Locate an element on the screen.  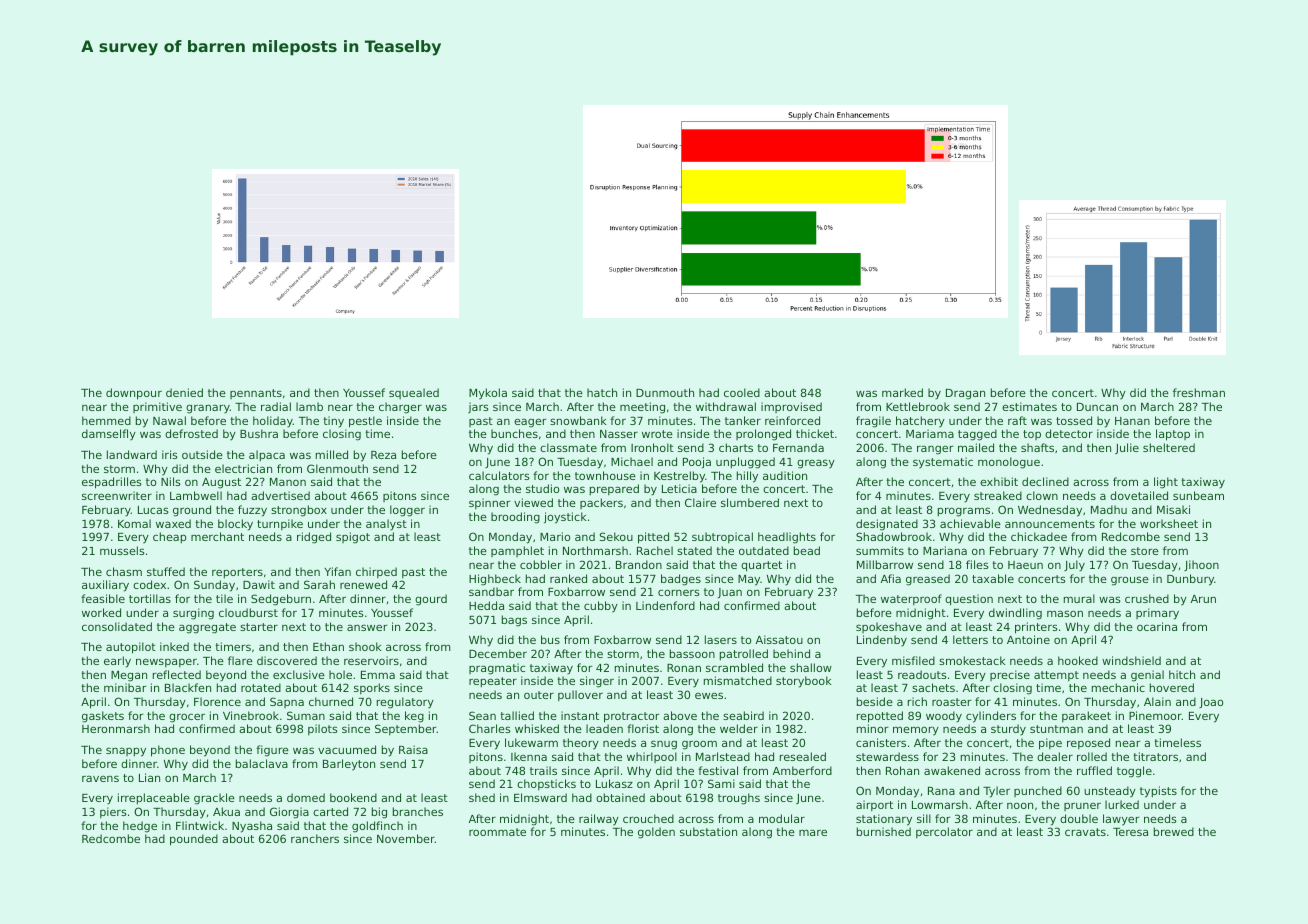
fuzzy is located at coordinates (252, 511).
